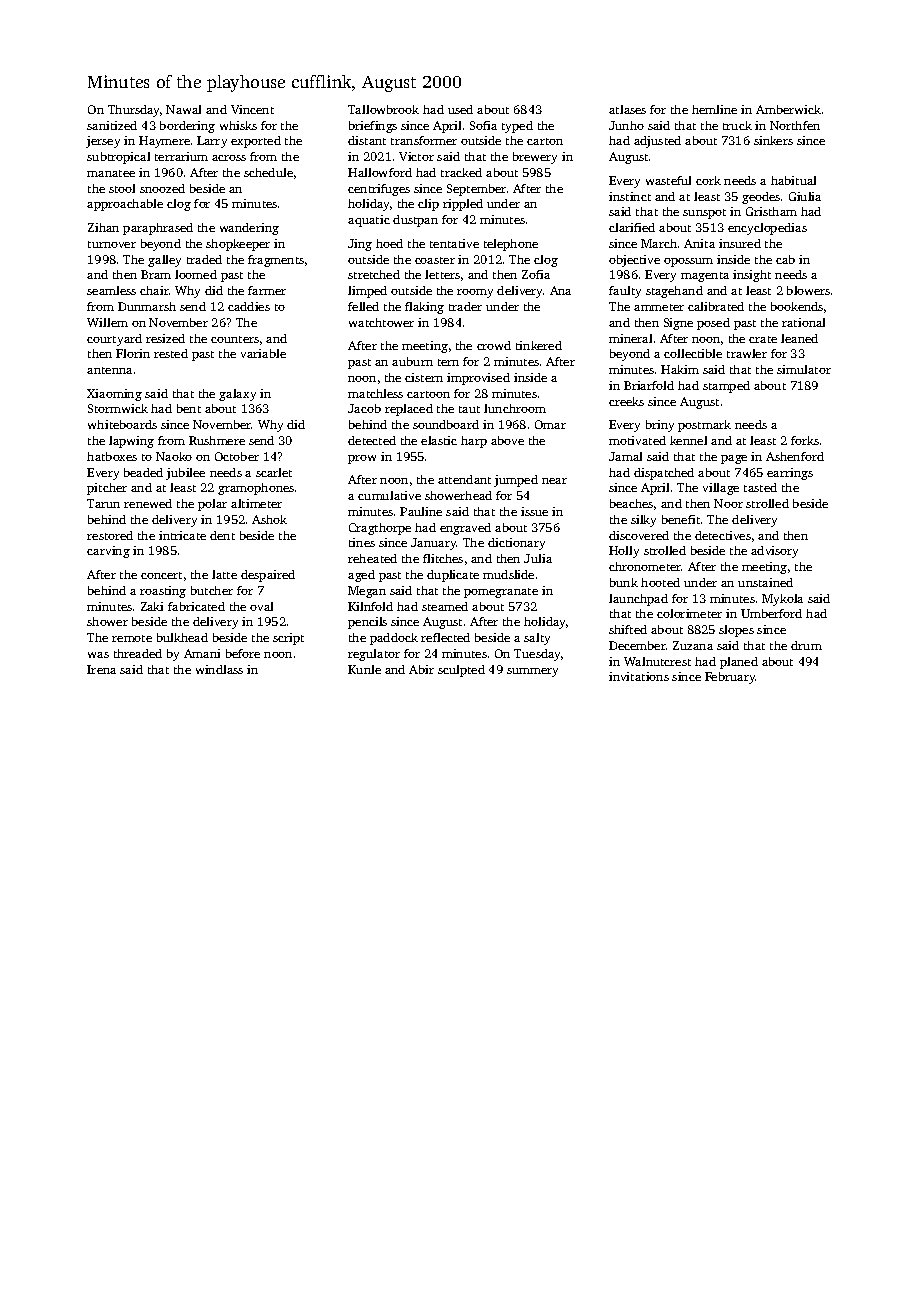 The width and height of the screenshot is (924, 1308). Describe the element at coordinates (714, 109) in the screenshot. I see `hemline` at that location.
